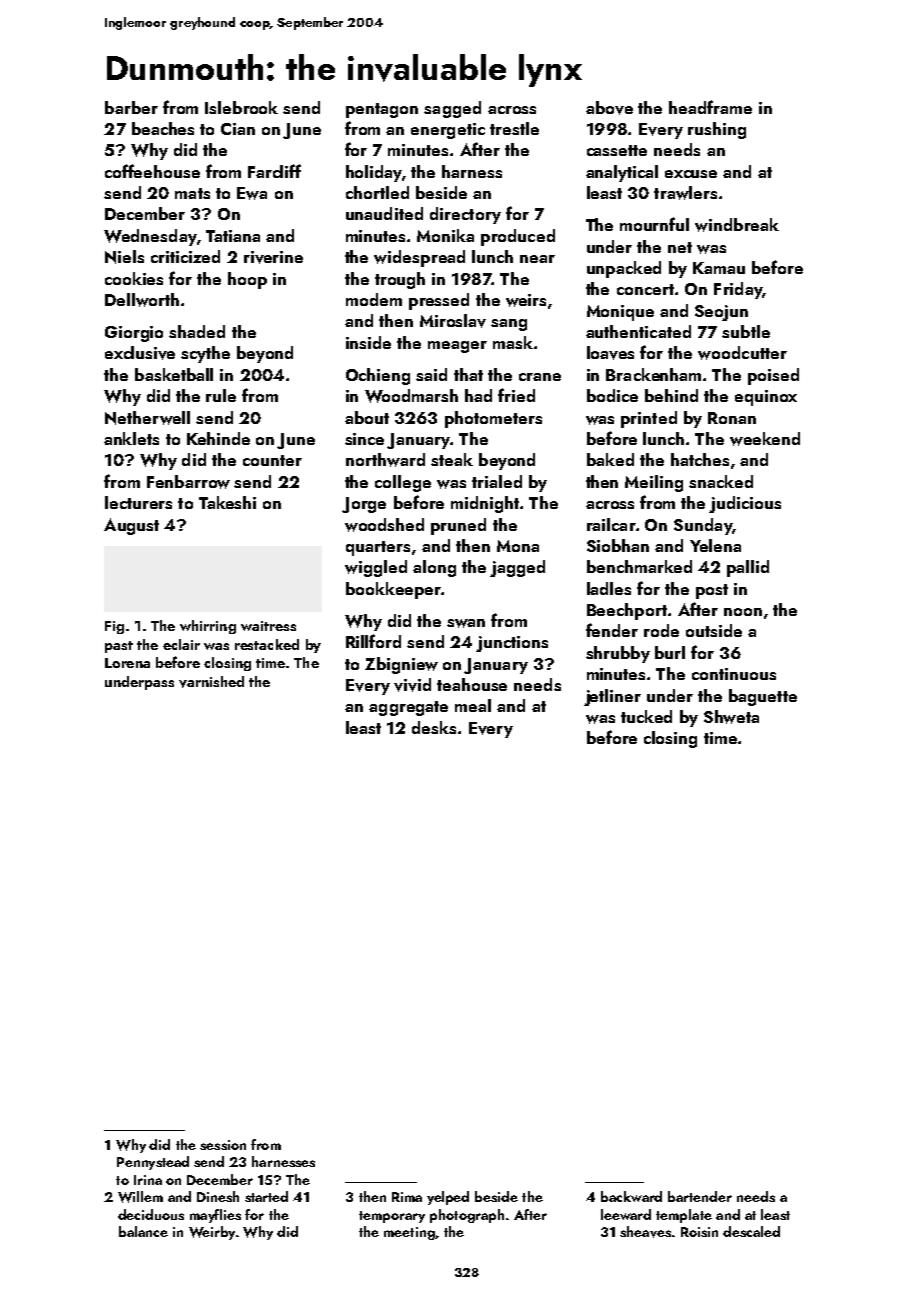 The width and height of the document is (908, 1316). Describe the element at coordinates (212, 1233) in the document. I see `Weirby` at that location.
